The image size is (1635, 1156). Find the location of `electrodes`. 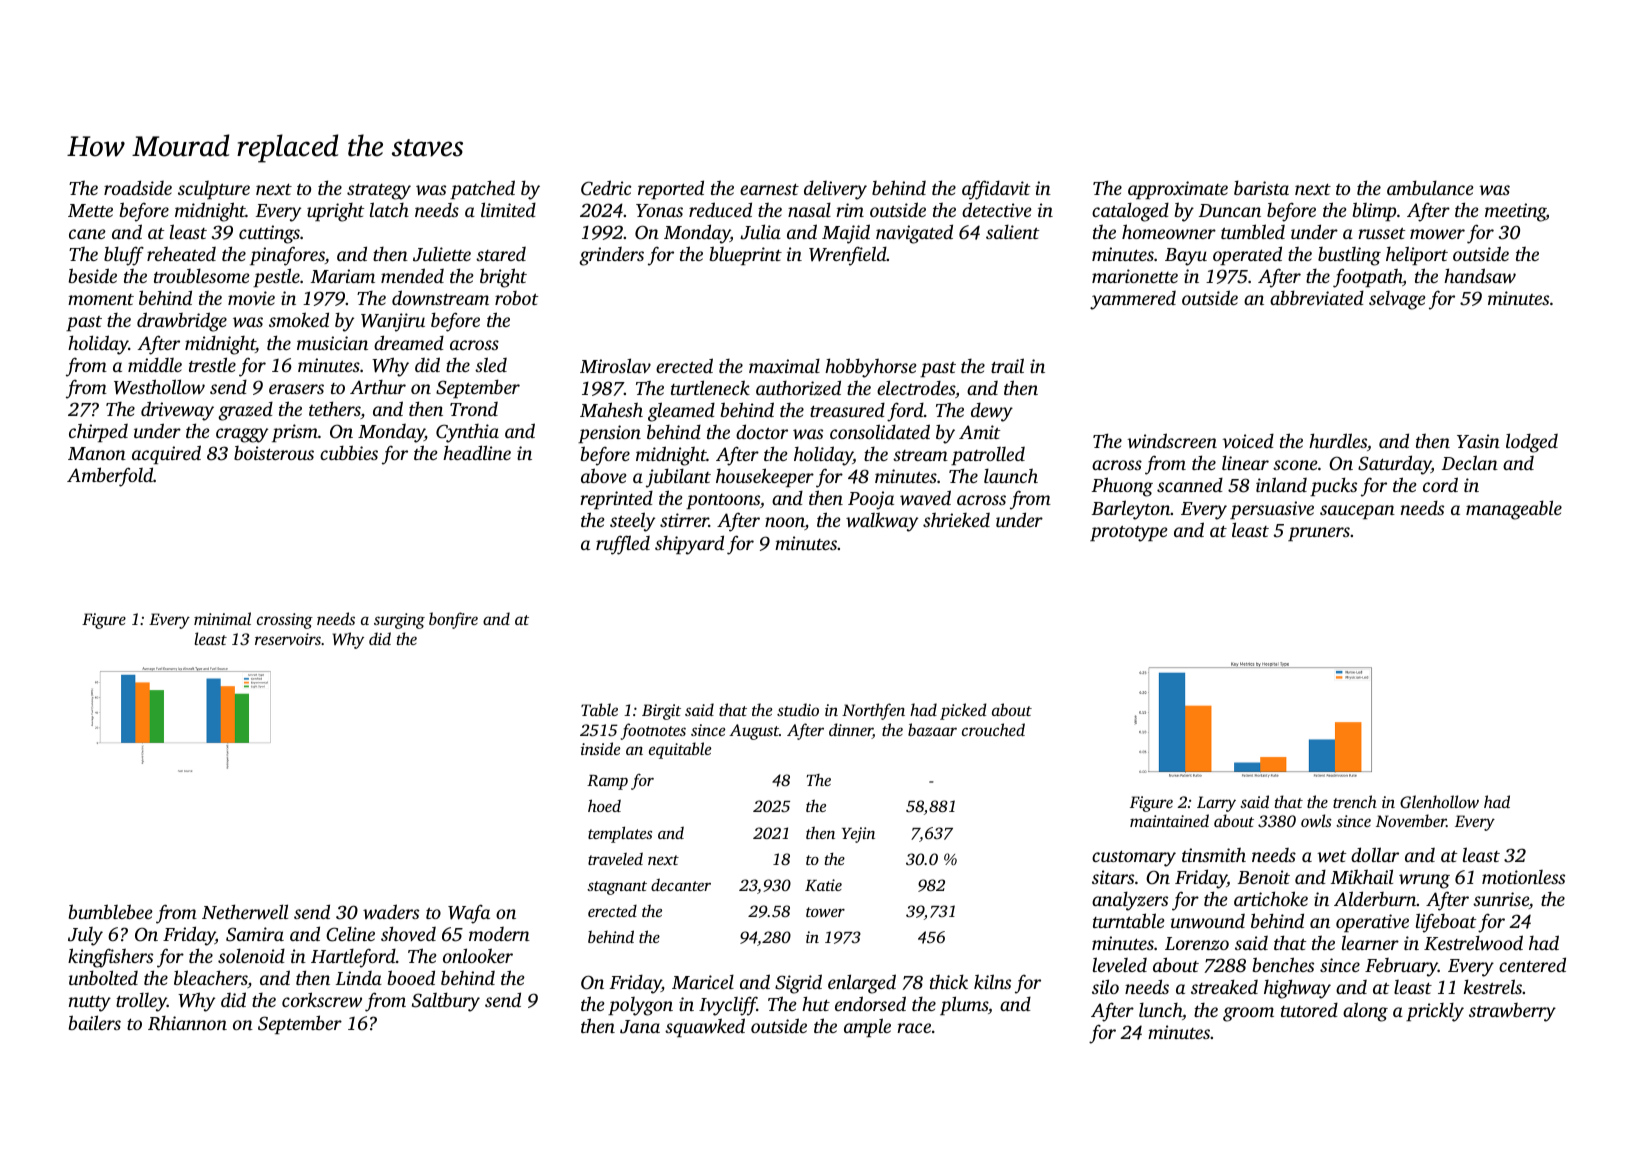

electrodes is located at coordinates (916, 387).
